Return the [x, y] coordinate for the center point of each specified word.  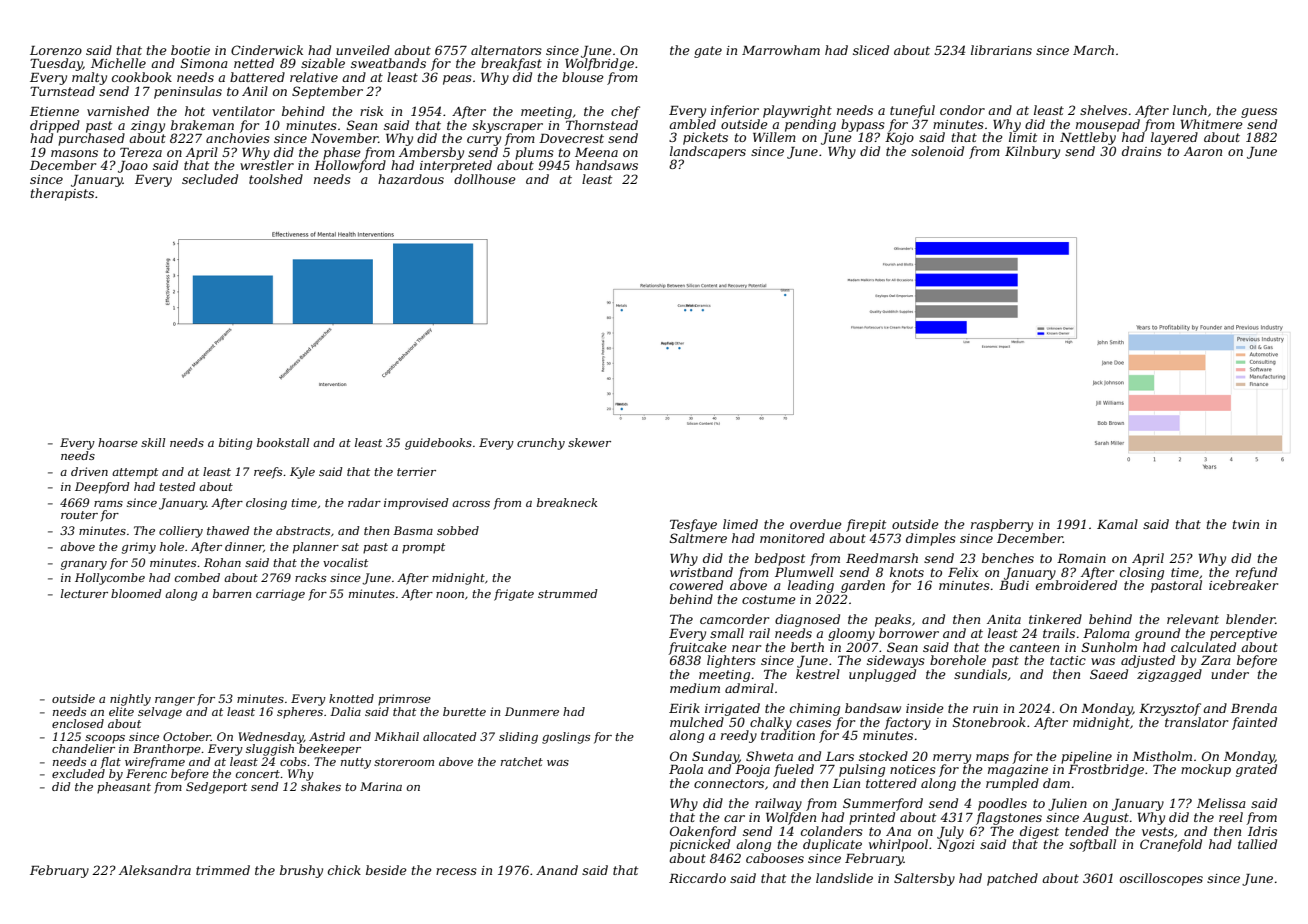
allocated [450, 736]
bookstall [283, 442]
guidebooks [438, 444]
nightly [130, 700]
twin [1246, 524]
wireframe [155, 763]
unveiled [363, 50]
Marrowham [781, 50]
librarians [1001, 50]
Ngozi [956, 846]
